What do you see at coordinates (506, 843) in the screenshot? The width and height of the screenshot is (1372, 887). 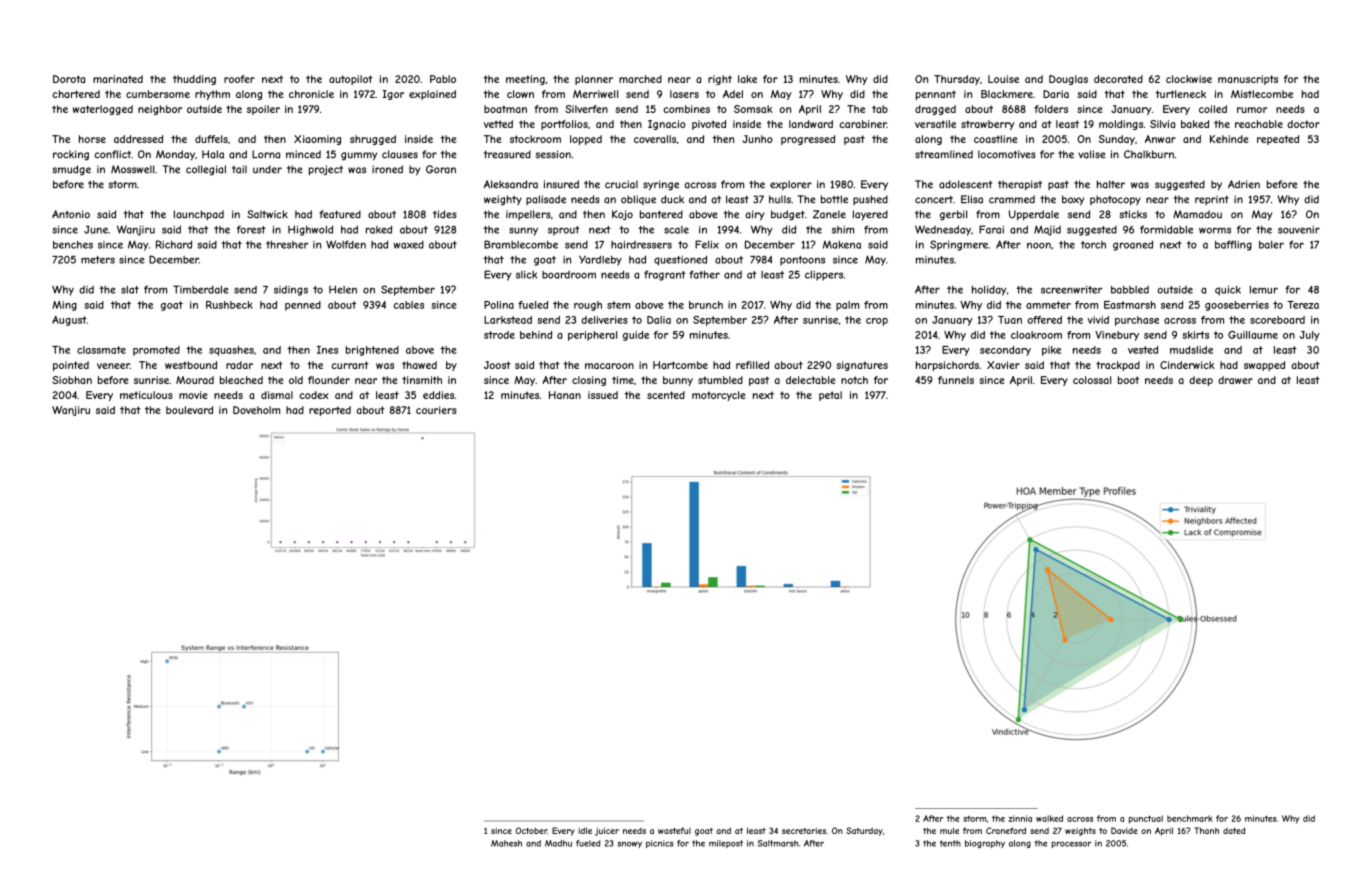 I see `Mahesh` at bounding box center [506, 843].
